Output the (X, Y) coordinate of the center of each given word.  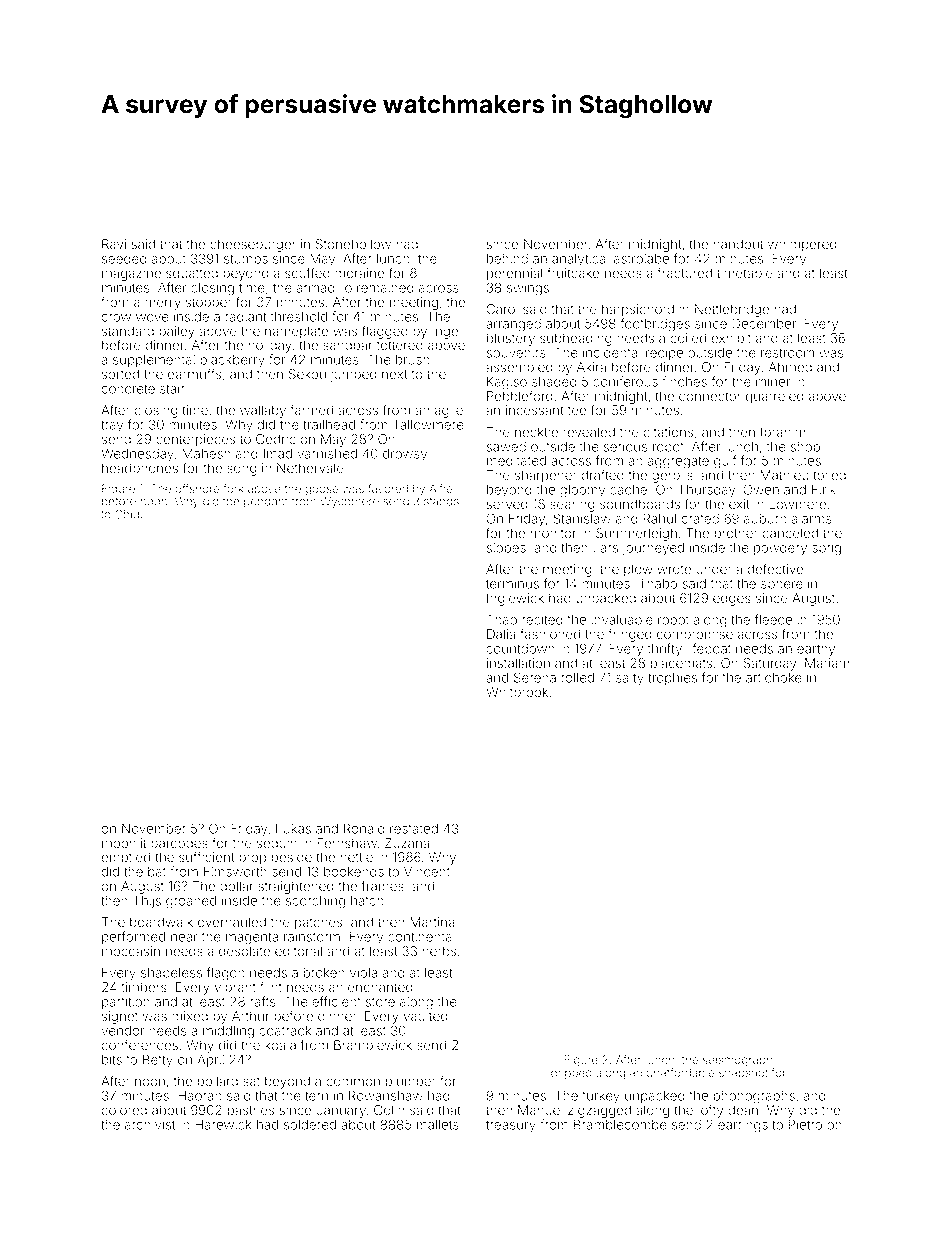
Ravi (114, 244)
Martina (432, 922)
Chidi (128, 514)
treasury (511, 1126)
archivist (150, 1124)
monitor (553, 533)
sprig (826, 549)
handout (738, 244)
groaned (191, 902)
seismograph (737, 1061)
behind (507, 258)
